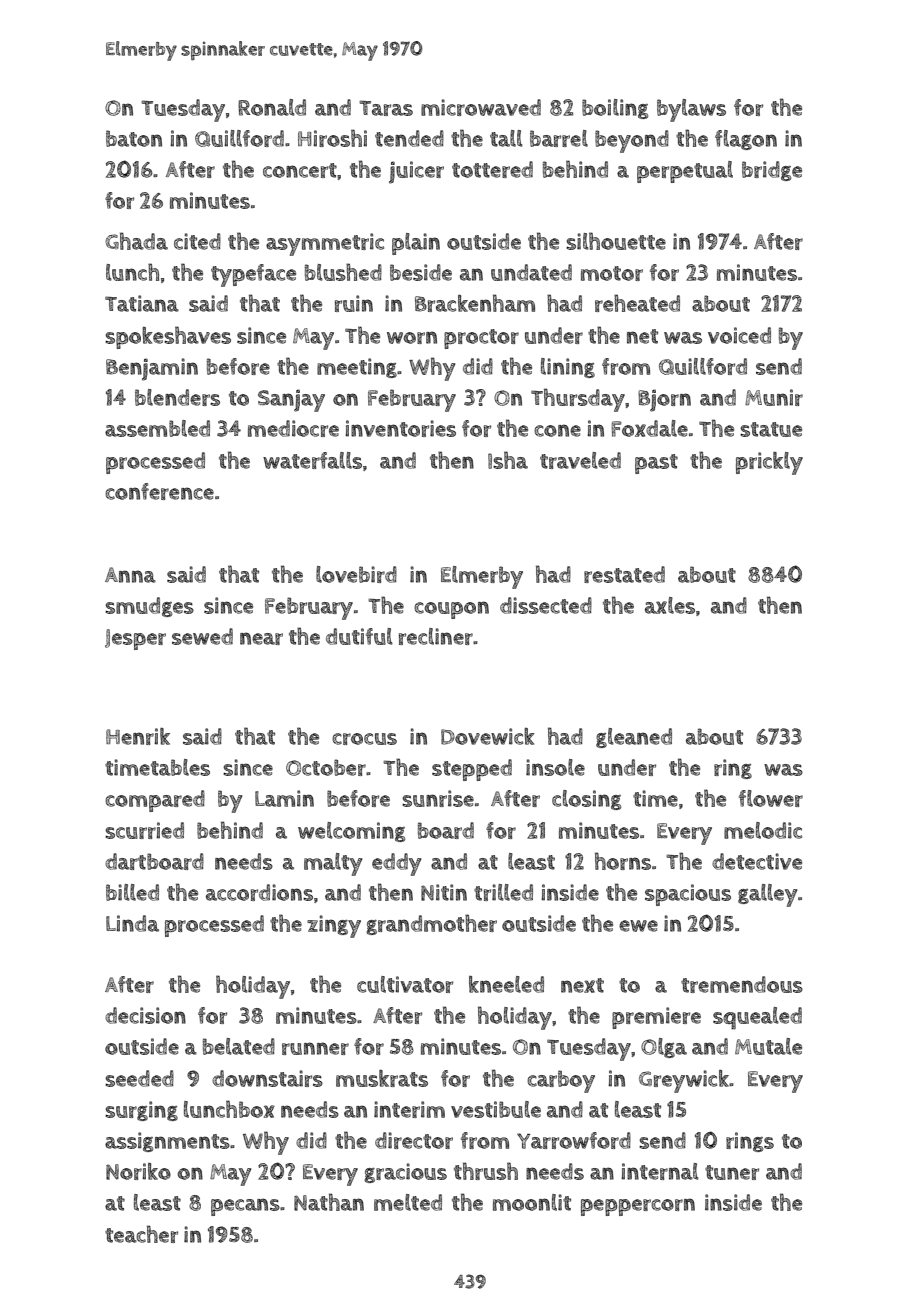  What do you see at coordinates (768, 1046) in the document?
I see `Mutale` at bounding box center [768, 1046].
